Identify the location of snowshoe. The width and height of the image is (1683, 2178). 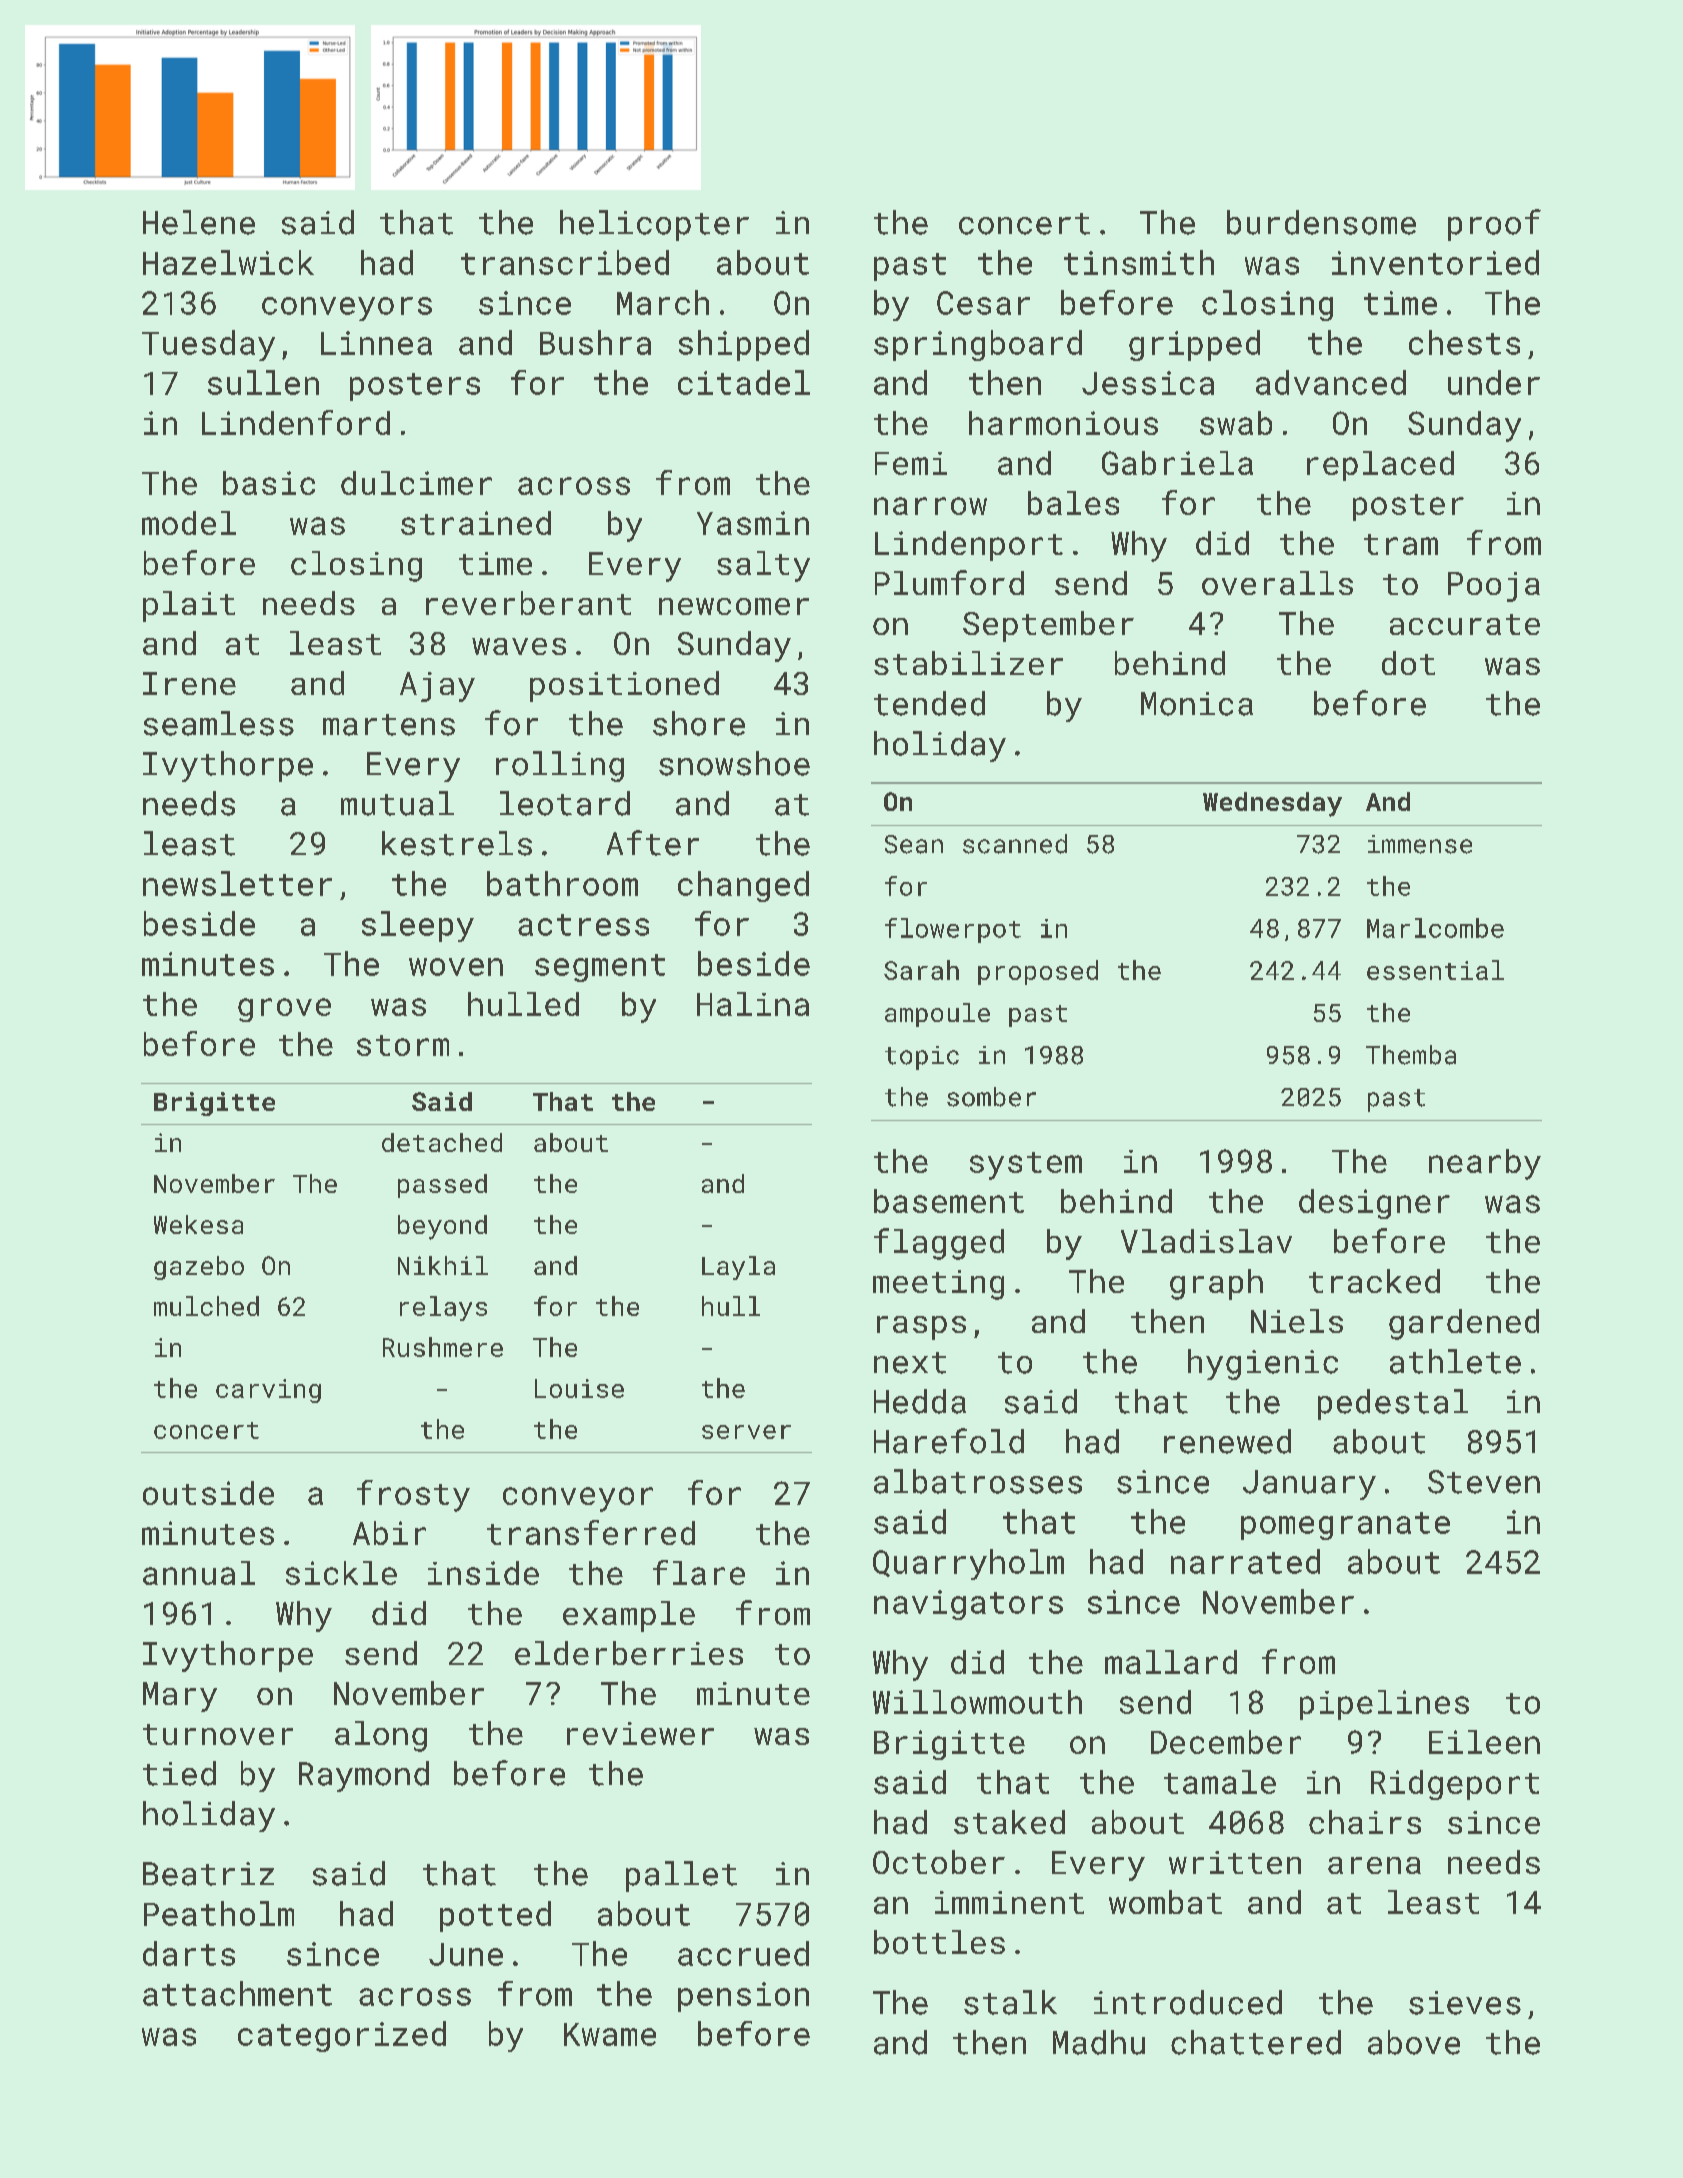
(734, 763).
